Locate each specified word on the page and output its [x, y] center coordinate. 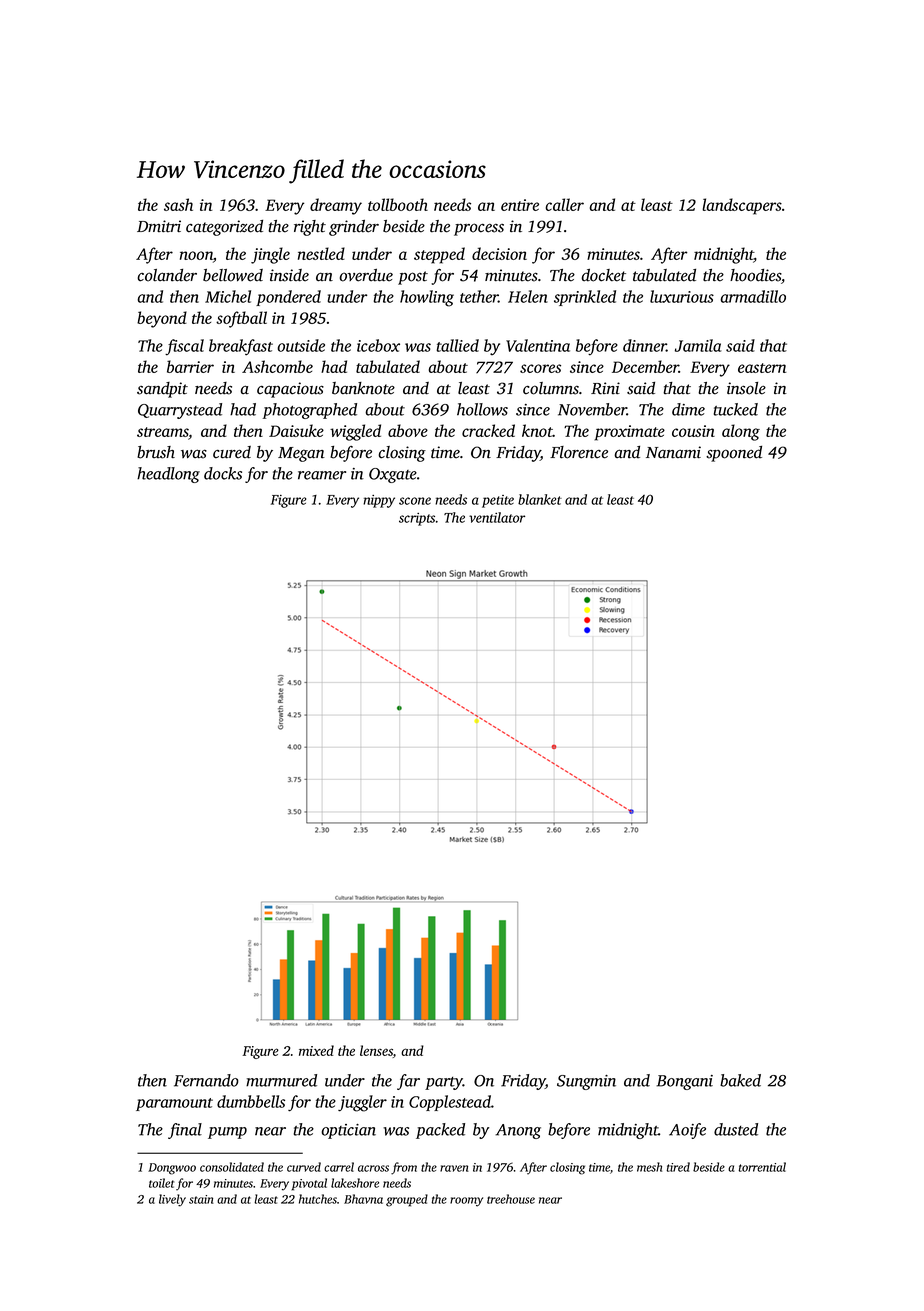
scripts [417, 519]
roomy [466, 1202]
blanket [540, 499]
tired [678, 1167]
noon [196, 255]
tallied [457, 345]
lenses [376, 1051]
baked [740, 1080]
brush [156, 452]
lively [172, 1200]
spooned [734, 454]
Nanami [673, 452]
